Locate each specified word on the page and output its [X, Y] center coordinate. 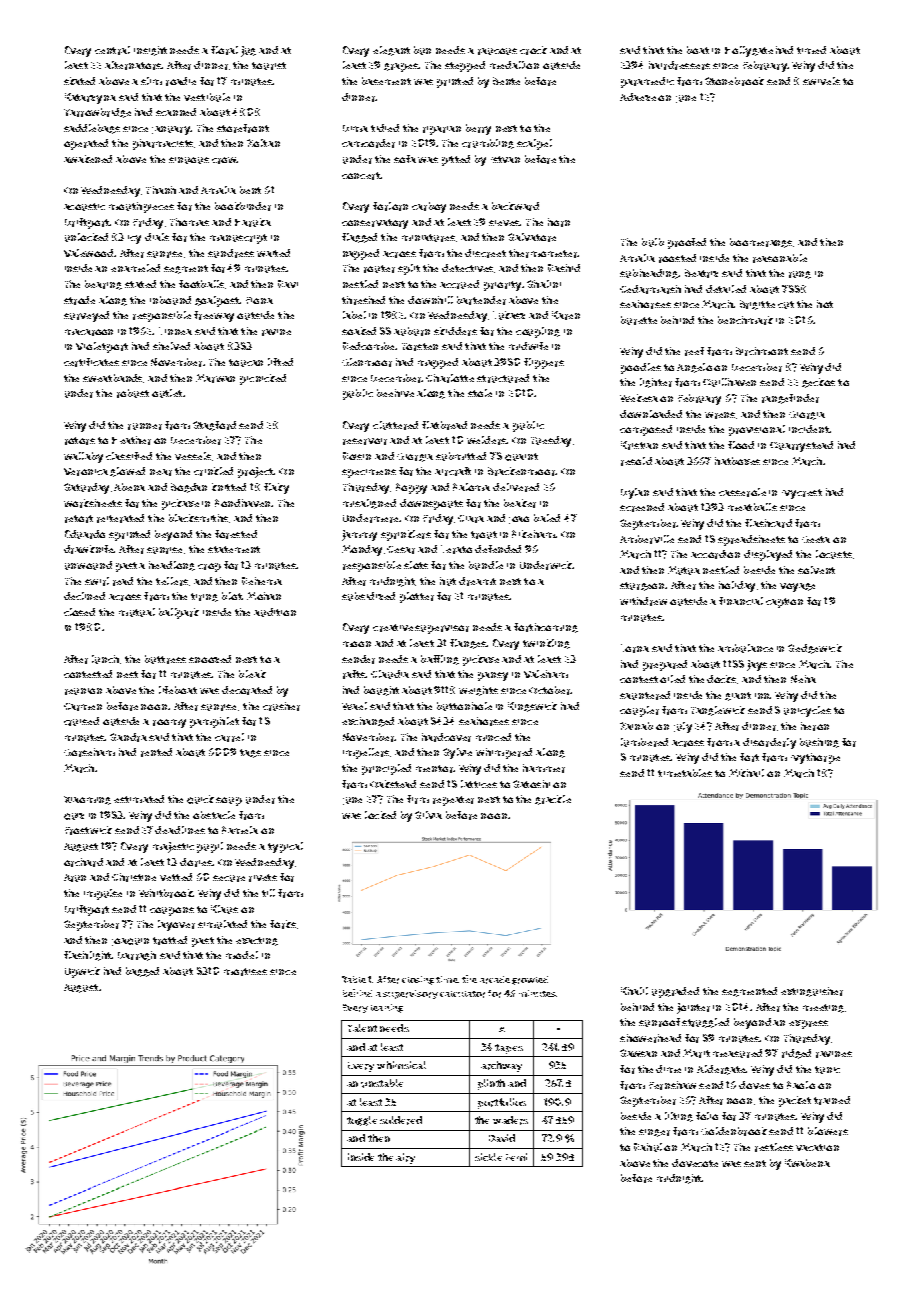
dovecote [695, 1163]
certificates [91, 362]
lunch [105, 659]
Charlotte [450, 378]
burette [639, 320]
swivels [821, 81]
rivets [263, 878]
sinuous [189, 160]
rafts [354, 674]
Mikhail [746, 773]
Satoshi [531, 784]
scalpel [534, 144]
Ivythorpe [815, 758]
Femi [516, 1157]
